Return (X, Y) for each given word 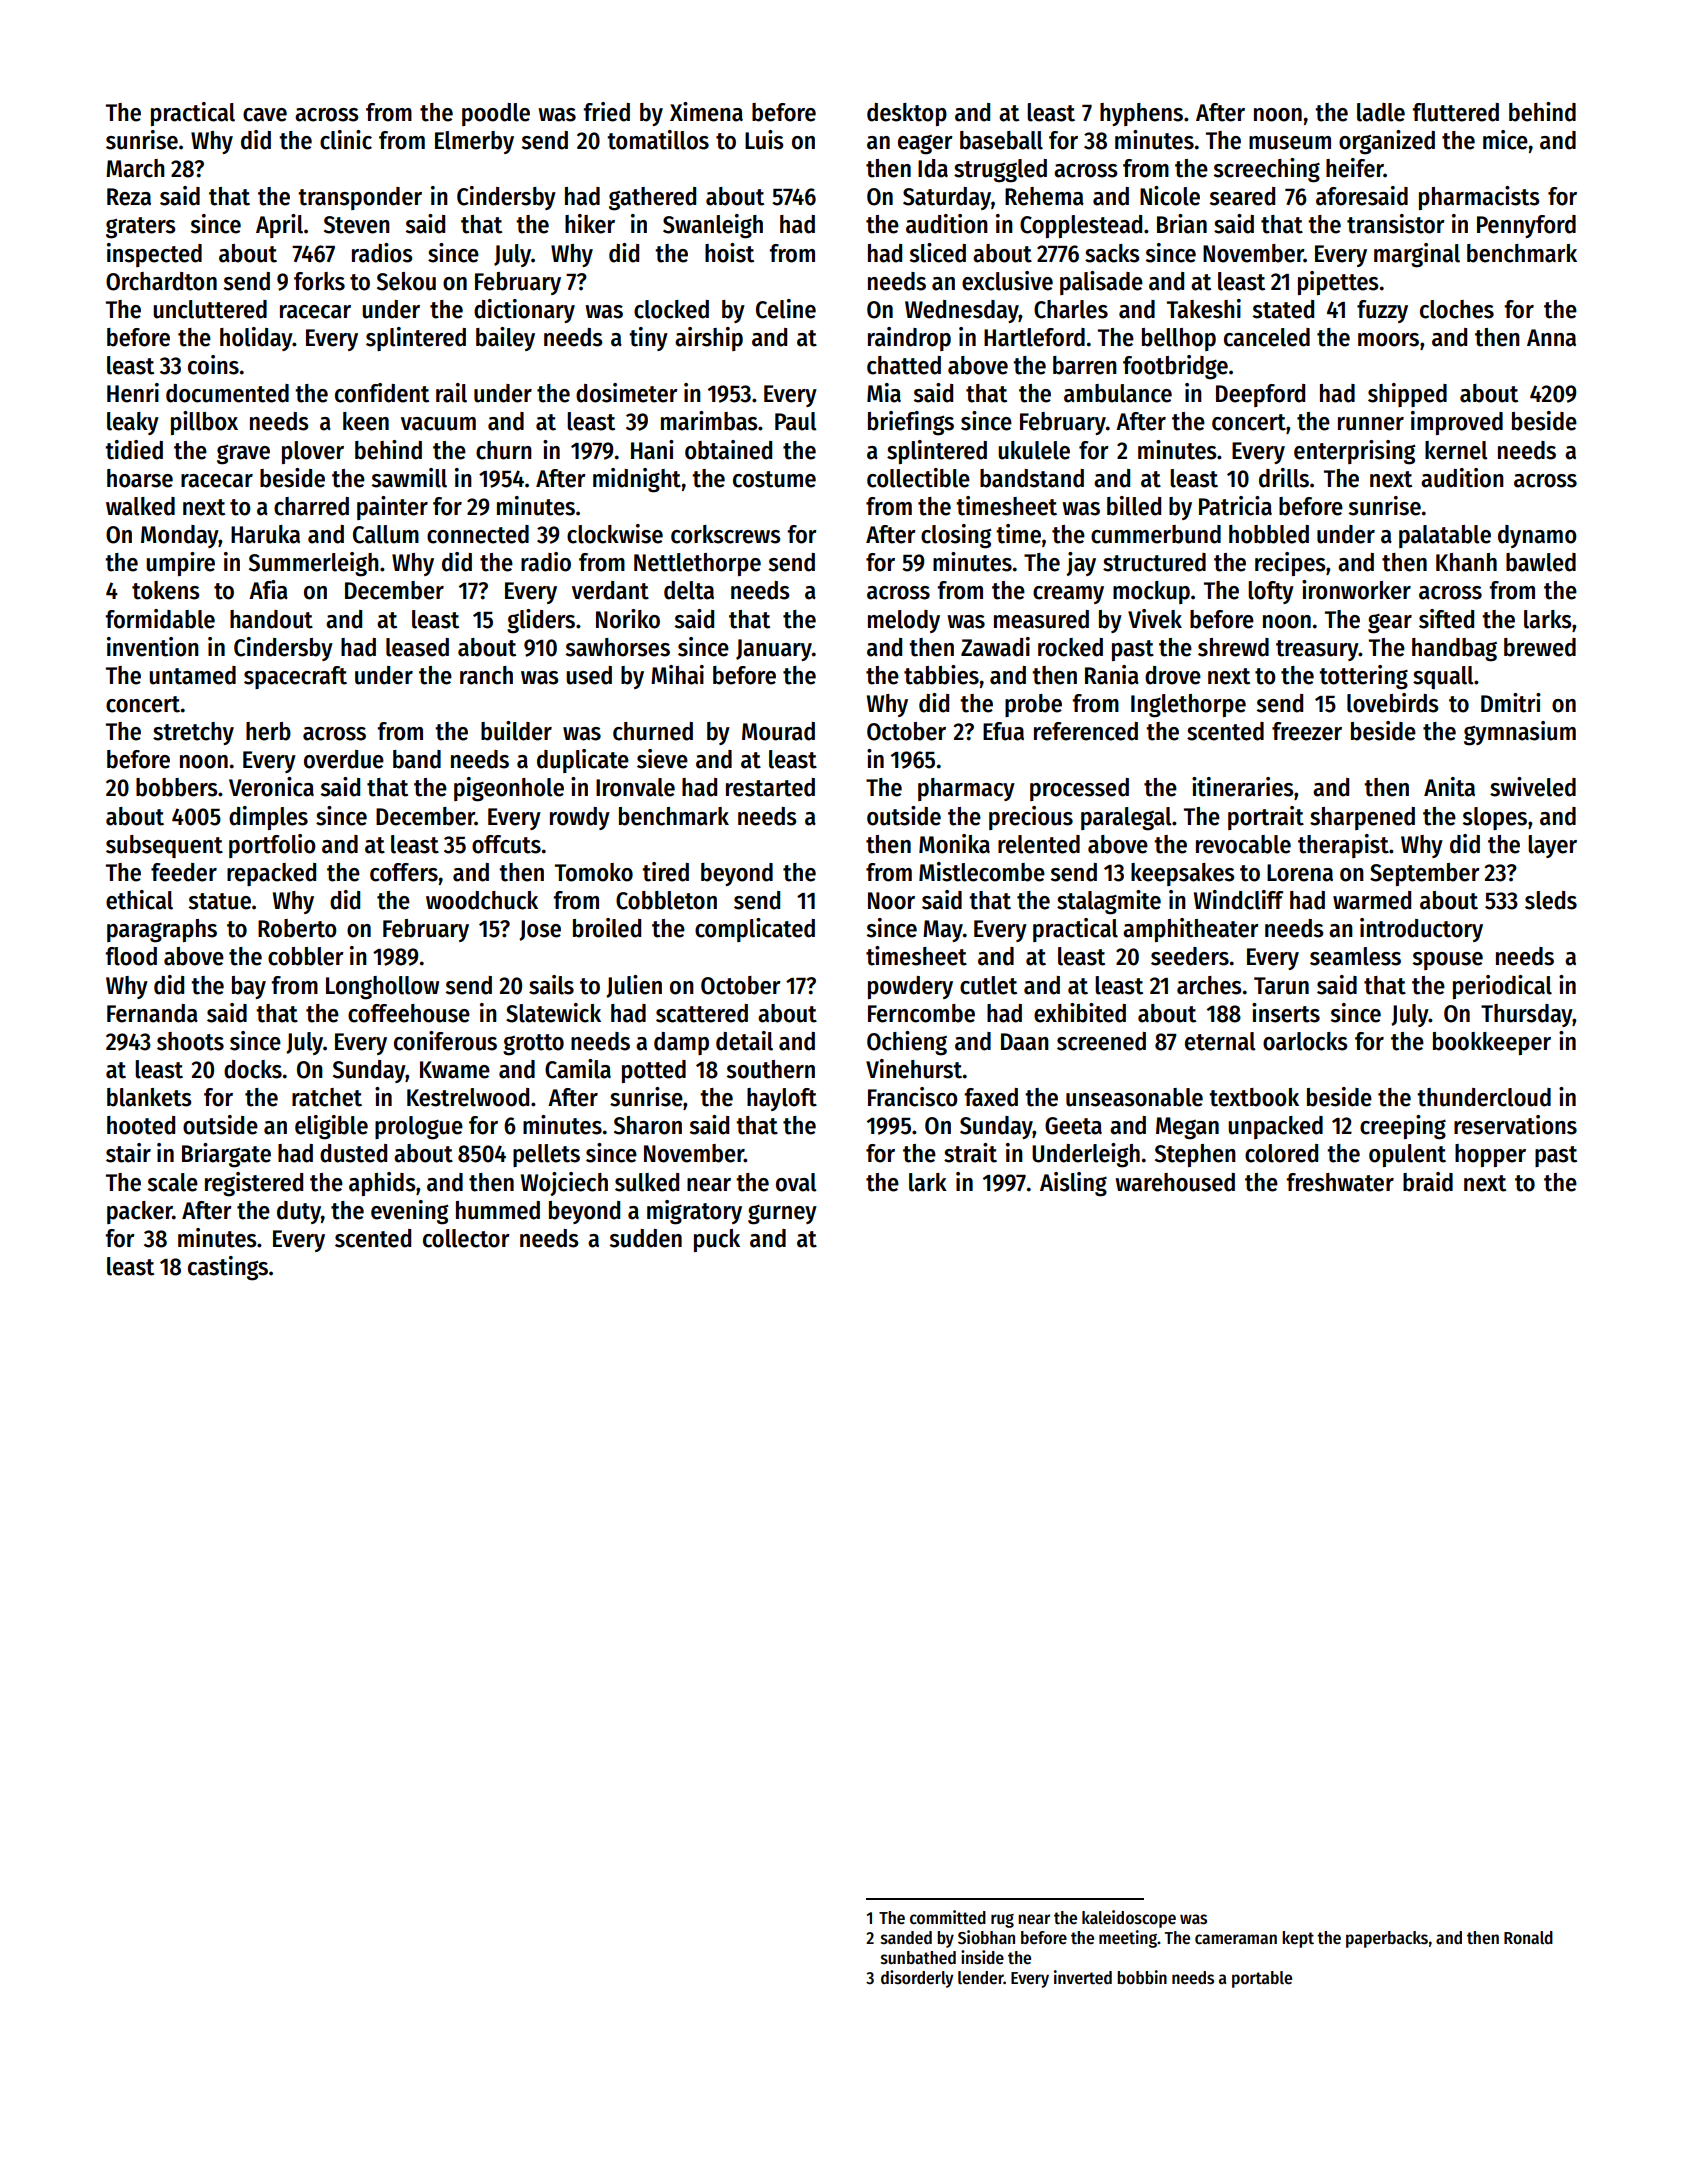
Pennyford (1526, 226)
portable (1262, 1979)
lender (981, 1978)
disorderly (917, 1979)
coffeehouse (409, 1013)
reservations (1515, 1125)
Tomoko (594, 872)
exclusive (1007, 281)
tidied (134, 450)
